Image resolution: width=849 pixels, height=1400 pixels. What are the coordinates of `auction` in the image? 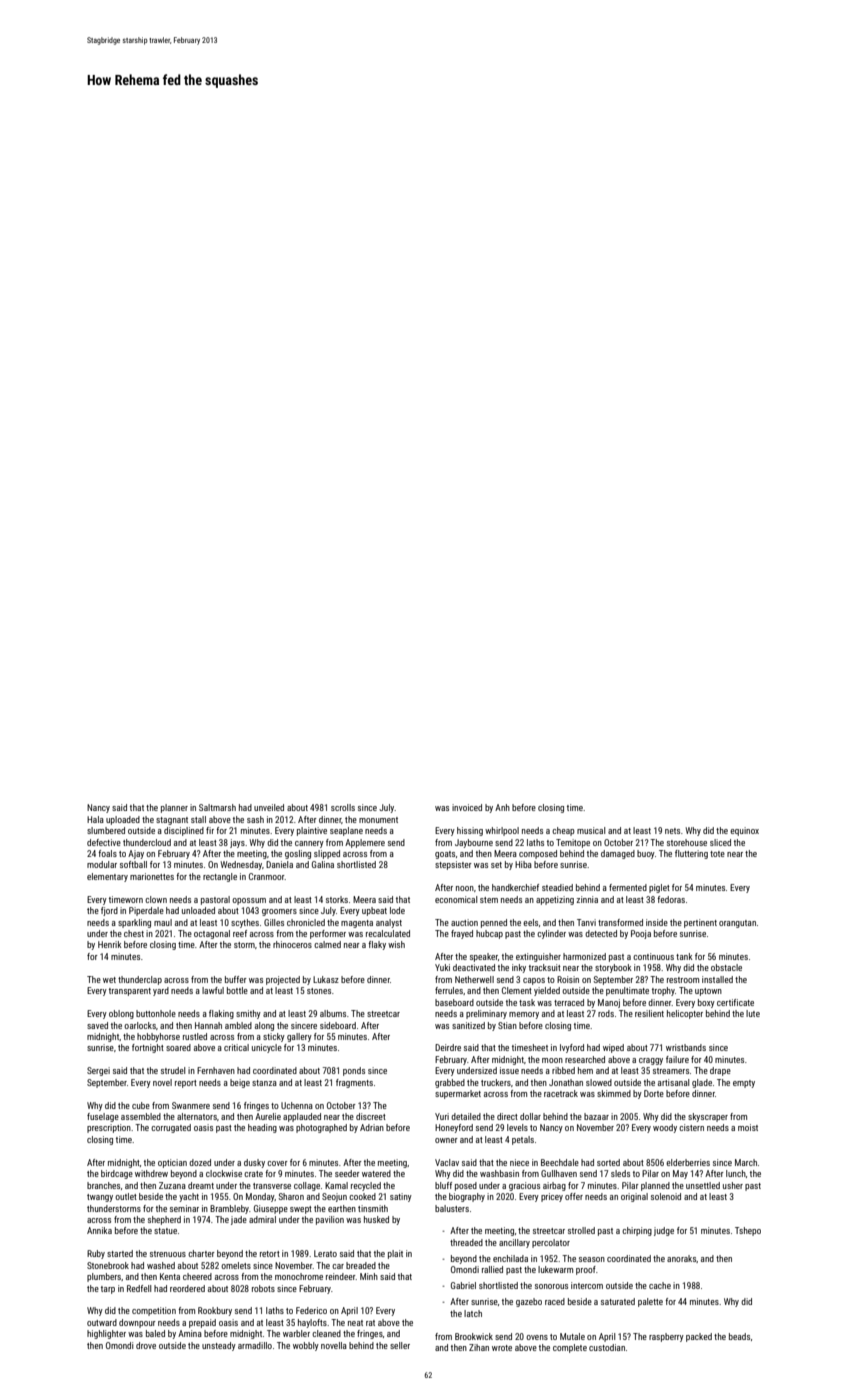 It's located at (464, 922).
